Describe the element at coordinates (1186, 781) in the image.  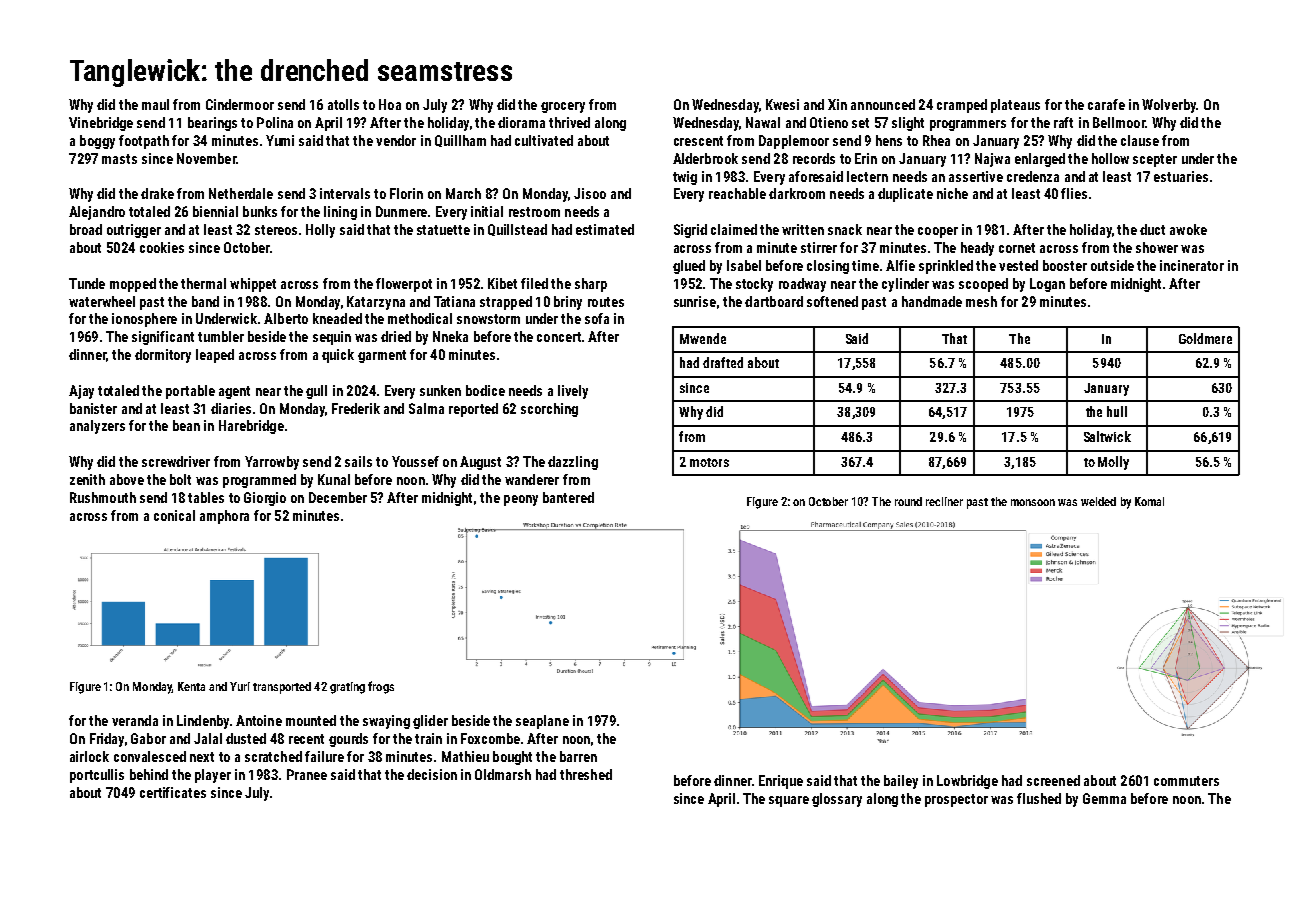
I see `commuters` at that location.
